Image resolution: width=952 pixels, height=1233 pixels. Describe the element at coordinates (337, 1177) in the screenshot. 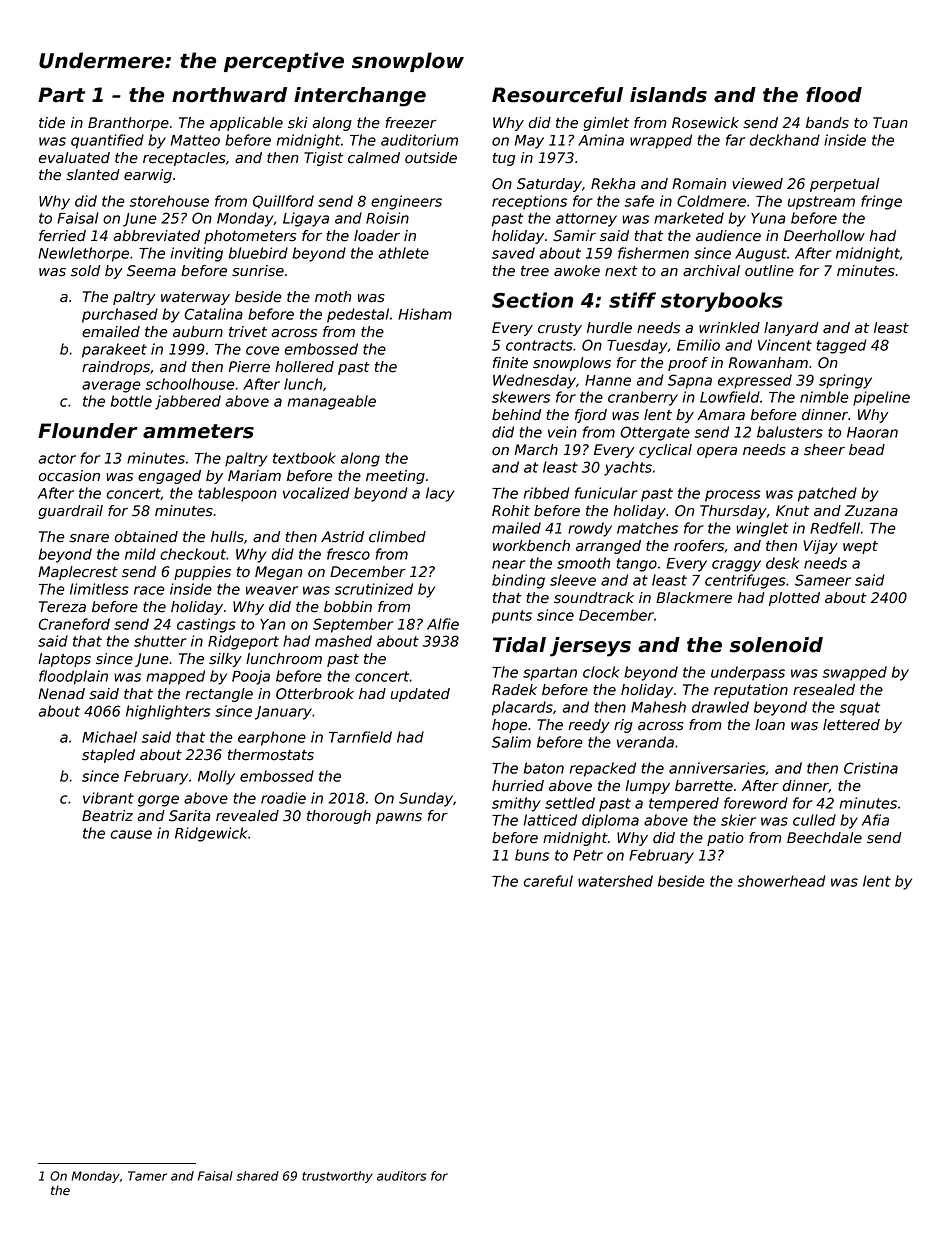

I see `trustworthy` at that location.
